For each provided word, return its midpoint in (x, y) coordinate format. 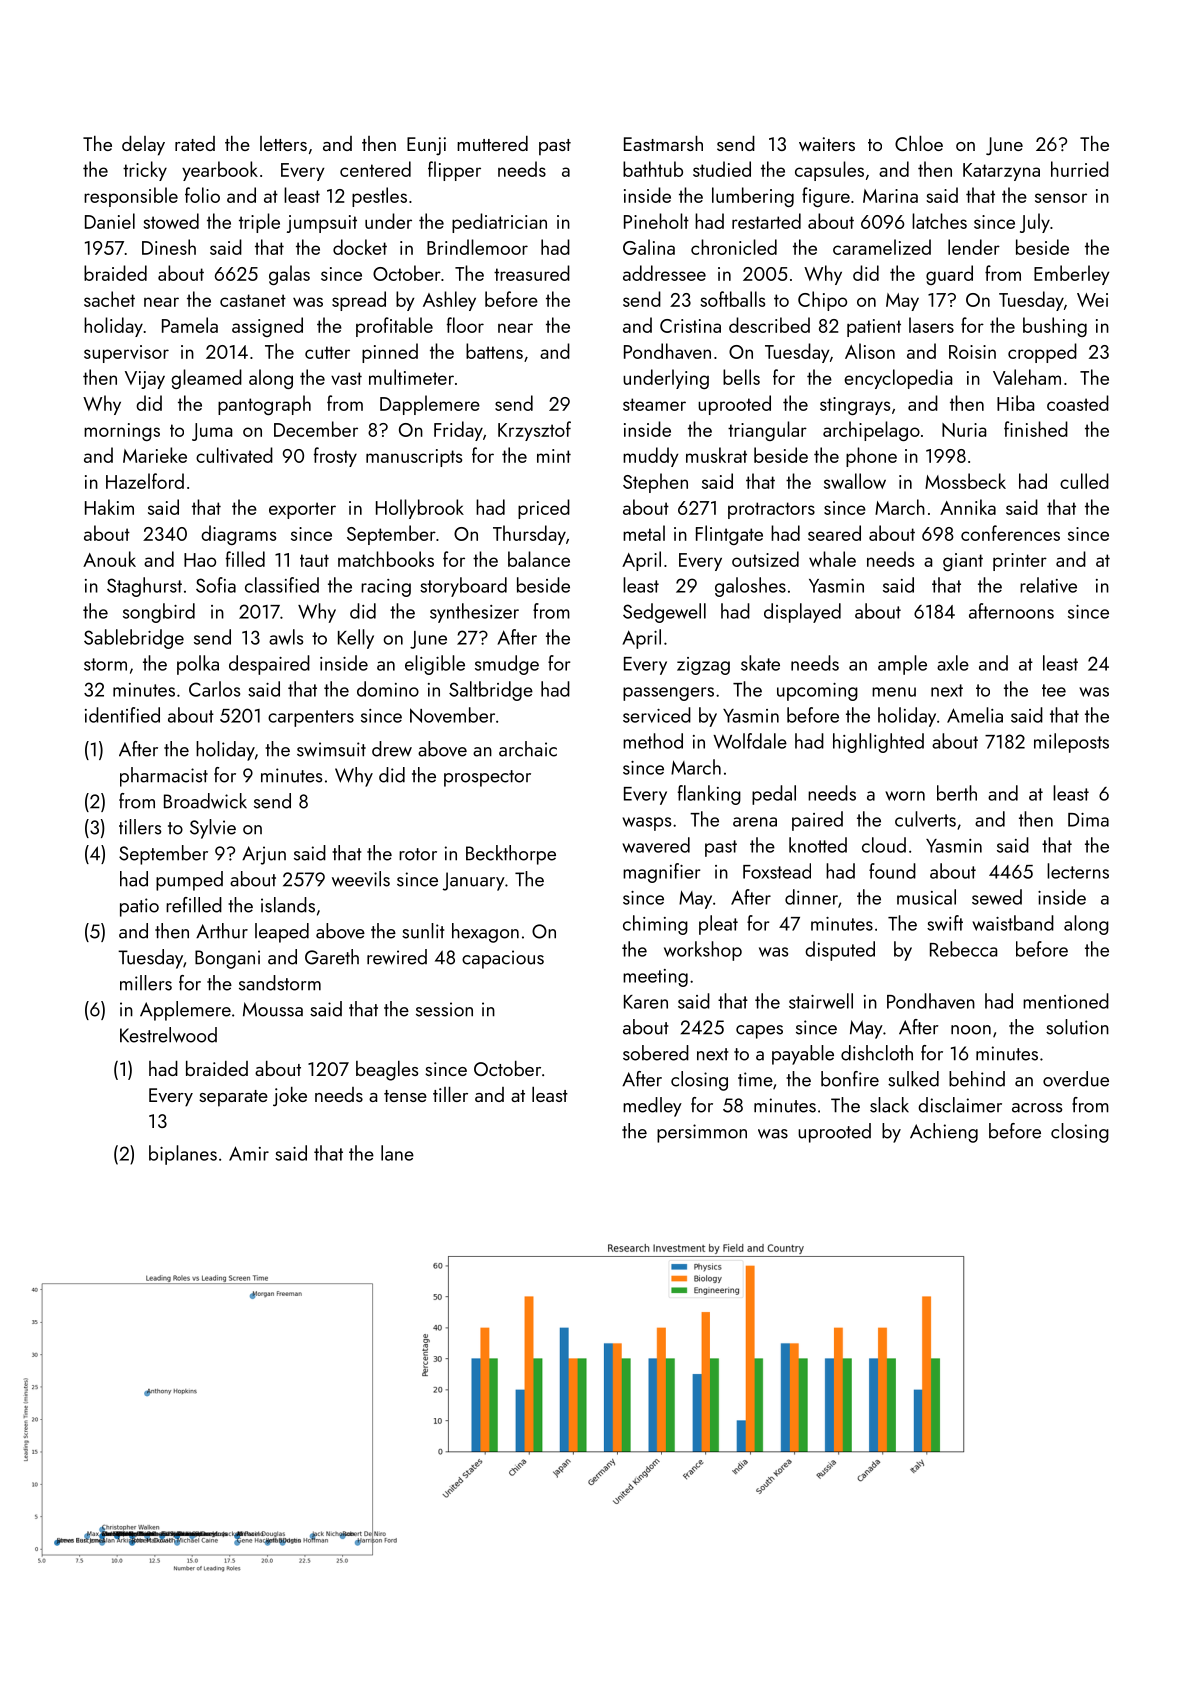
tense (405, 1096)
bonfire (850, 1079)
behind (977, 1079)
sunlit (423, 931)
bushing (1055, 327)
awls (286, 637)
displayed (802, 613)
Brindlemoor (477, 247)
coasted (1078, 403)
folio (202, 195)
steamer (654, 404)
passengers (668, 694)
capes (759, 1032)
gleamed (206, 379)
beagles (387, 1071)
